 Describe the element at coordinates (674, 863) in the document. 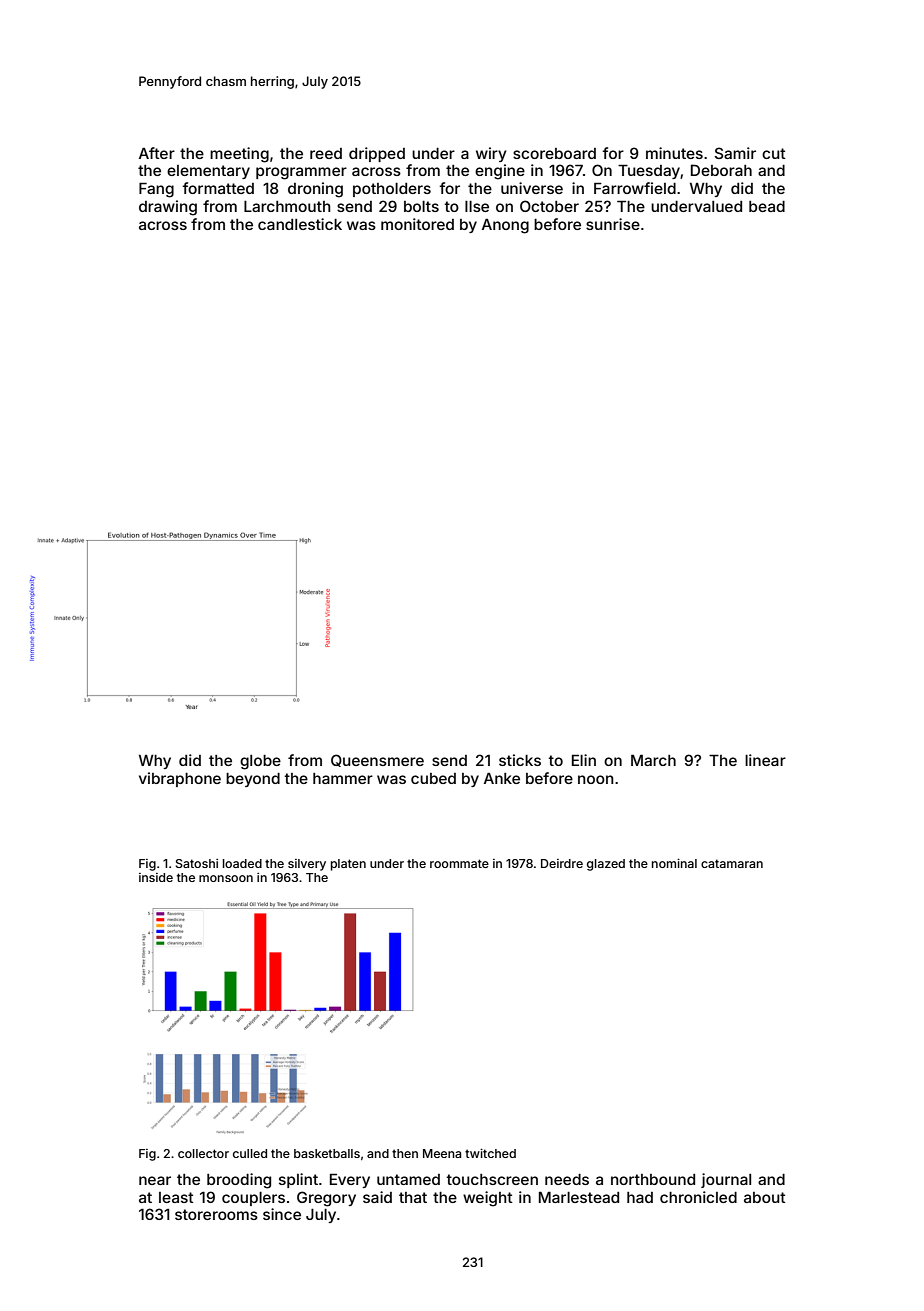

I see `nominal` at that location.
